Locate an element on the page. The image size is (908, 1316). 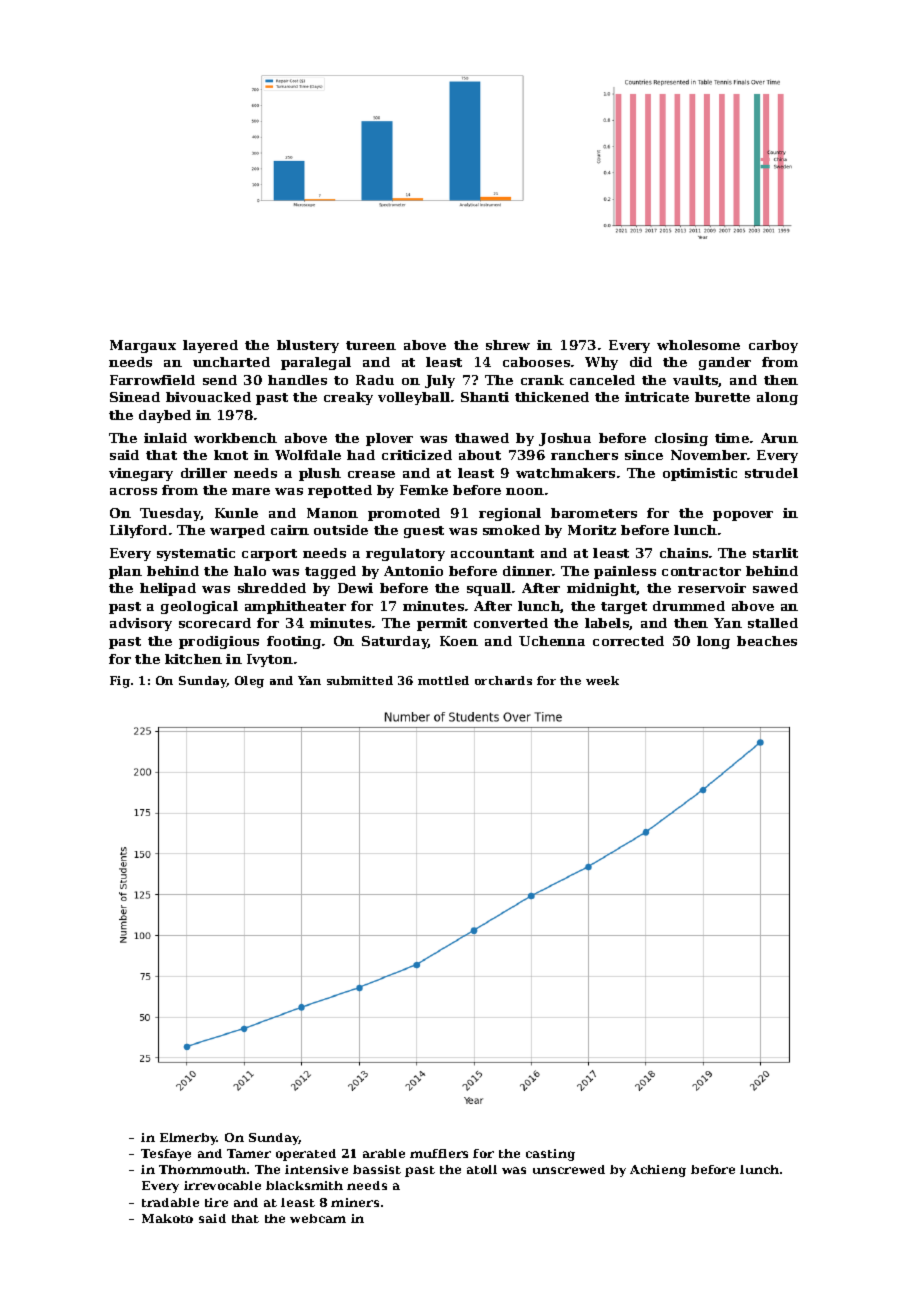
week is located at coordinates (602, 680).
